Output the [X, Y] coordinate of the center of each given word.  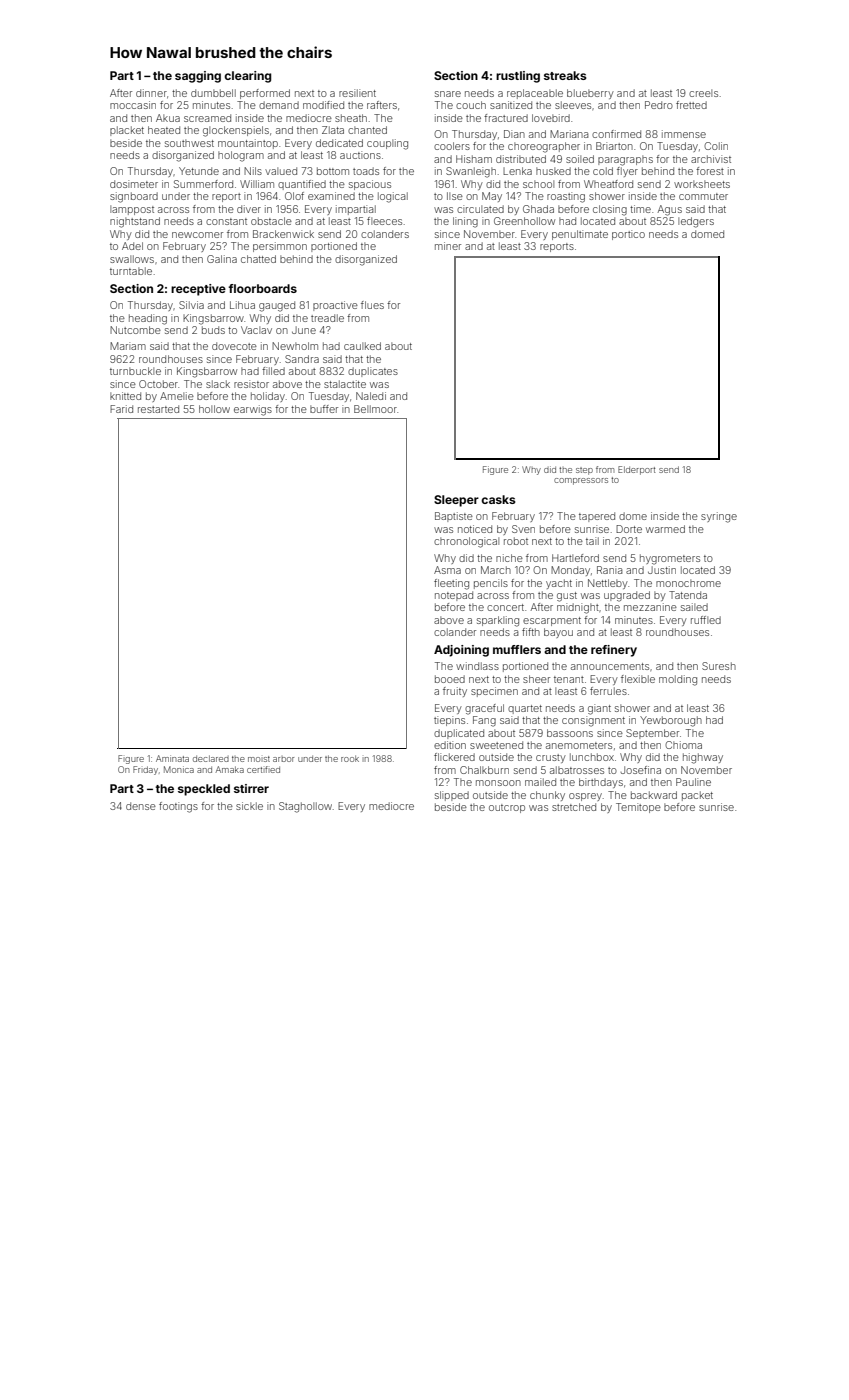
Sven [523, 529]
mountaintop [248, 144]
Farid [121, 409]
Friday [145, 770]
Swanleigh [471, 172]
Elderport [637, 470]
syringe [719, 517]
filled [273, 371]
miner [448, 246]
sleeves [573, 105]
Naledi [371, 396]
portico [628, 235]
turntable [131, 271]
